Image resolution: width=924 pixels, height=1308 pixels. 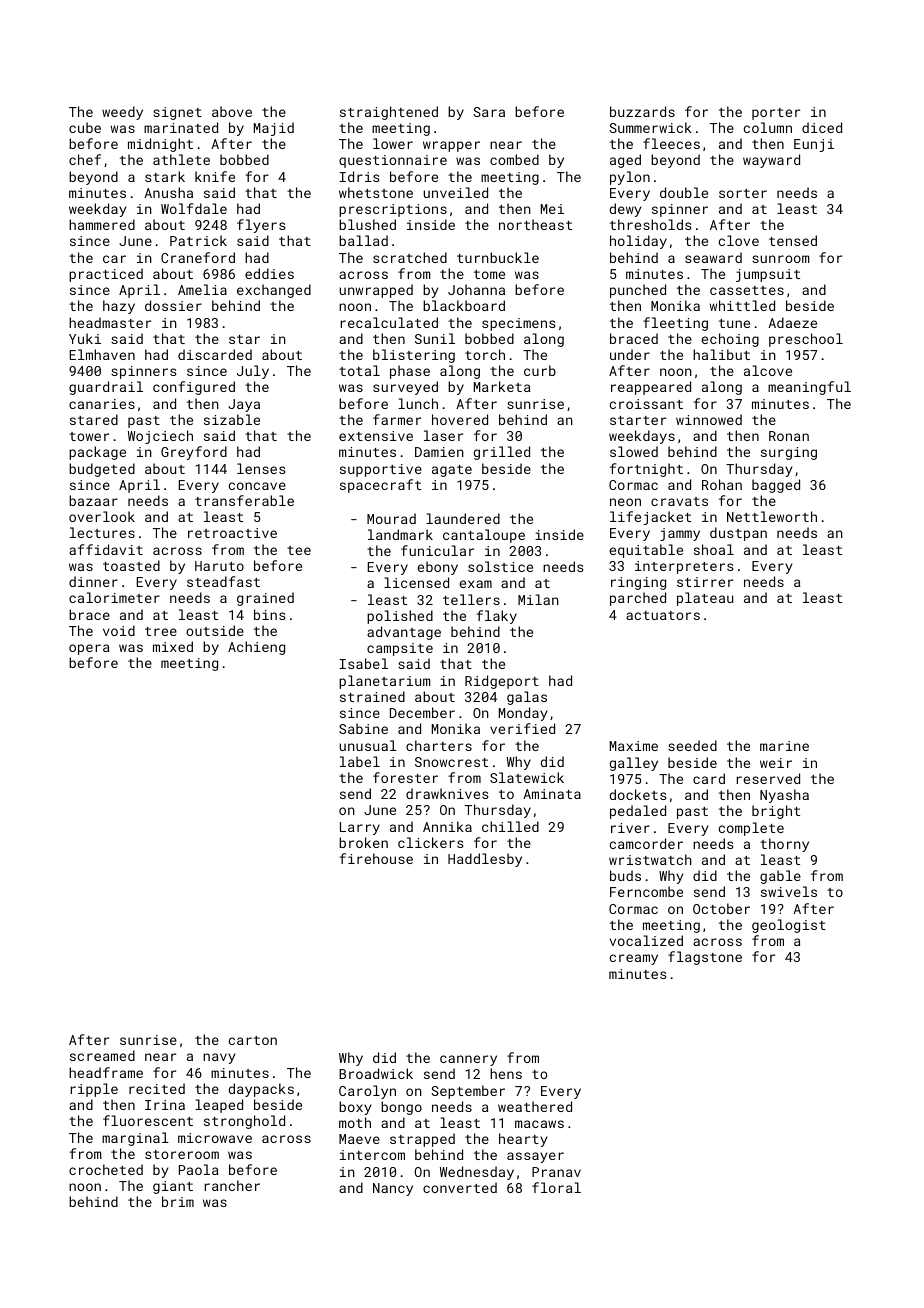 What do you see at coordinates (106, 1169) in the document?
I see `crocheted` at bounding box center [106, 1169].
